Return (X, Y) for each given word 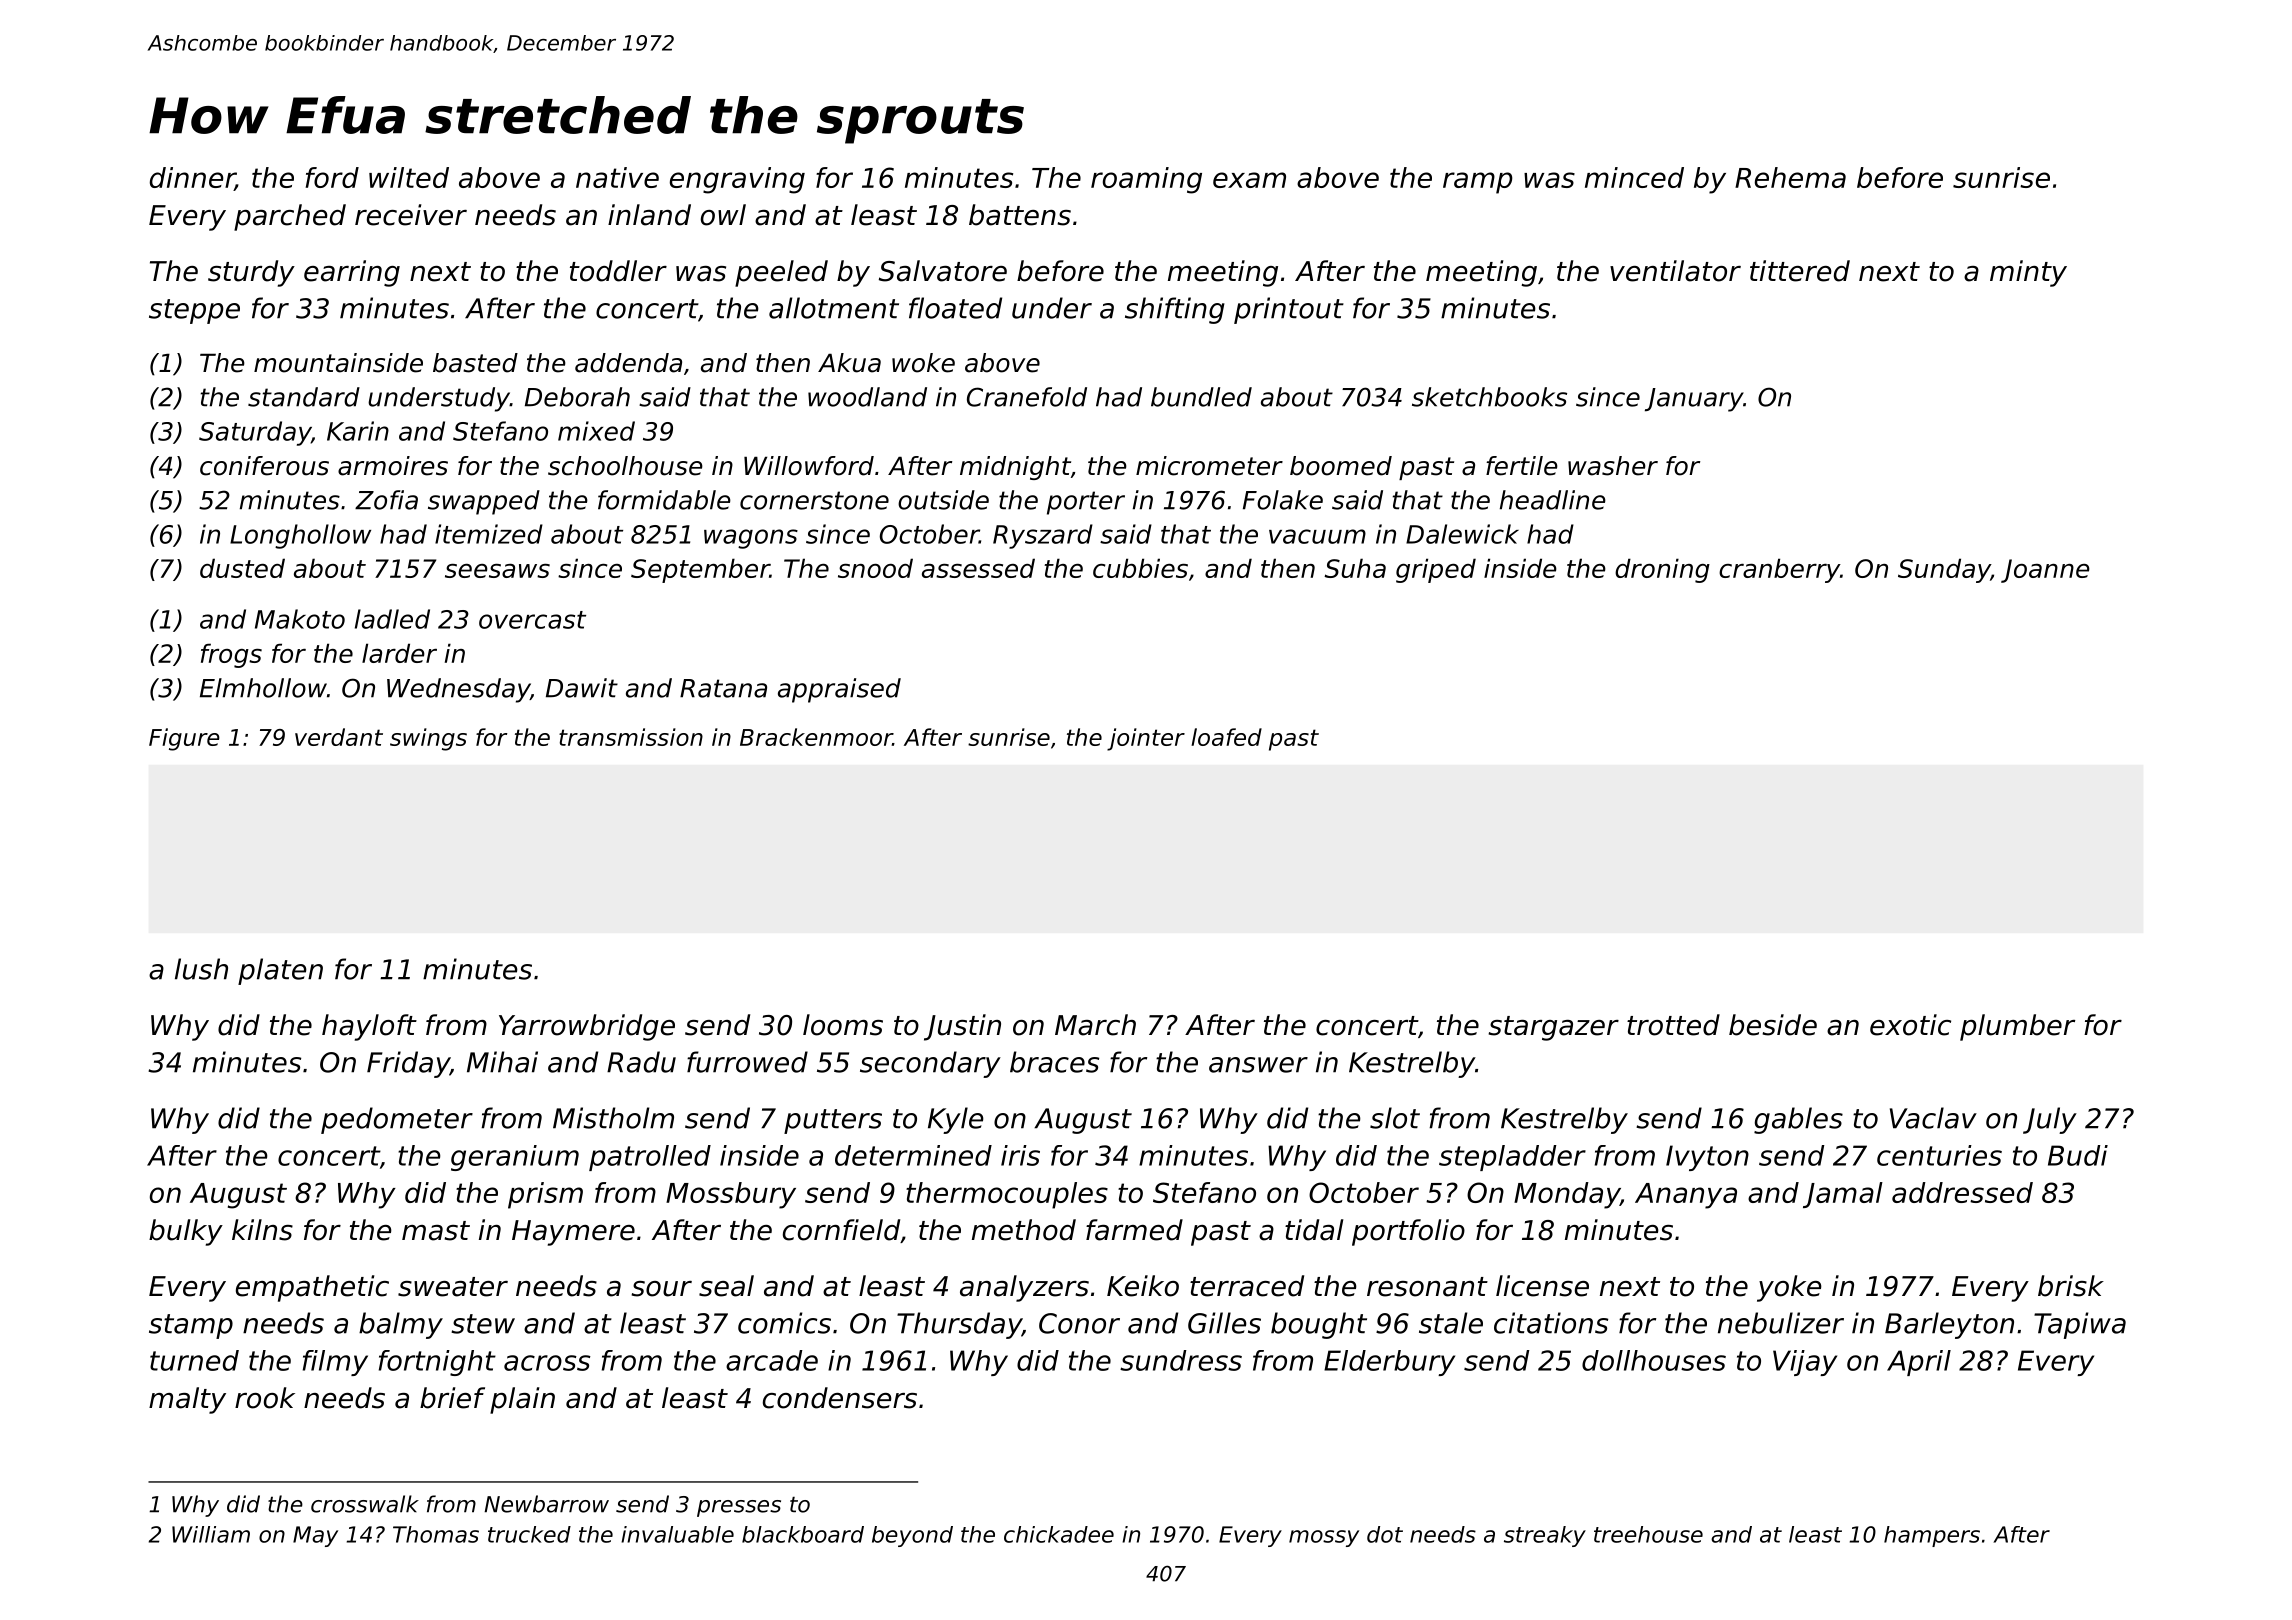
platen (280, 971)
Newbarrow (546, 1504)
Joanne (2045, 571)
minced (1634, 177)
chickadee (1059, 1534)
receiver (411, 215)
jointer (1146, 739)
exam (1249, 180)
